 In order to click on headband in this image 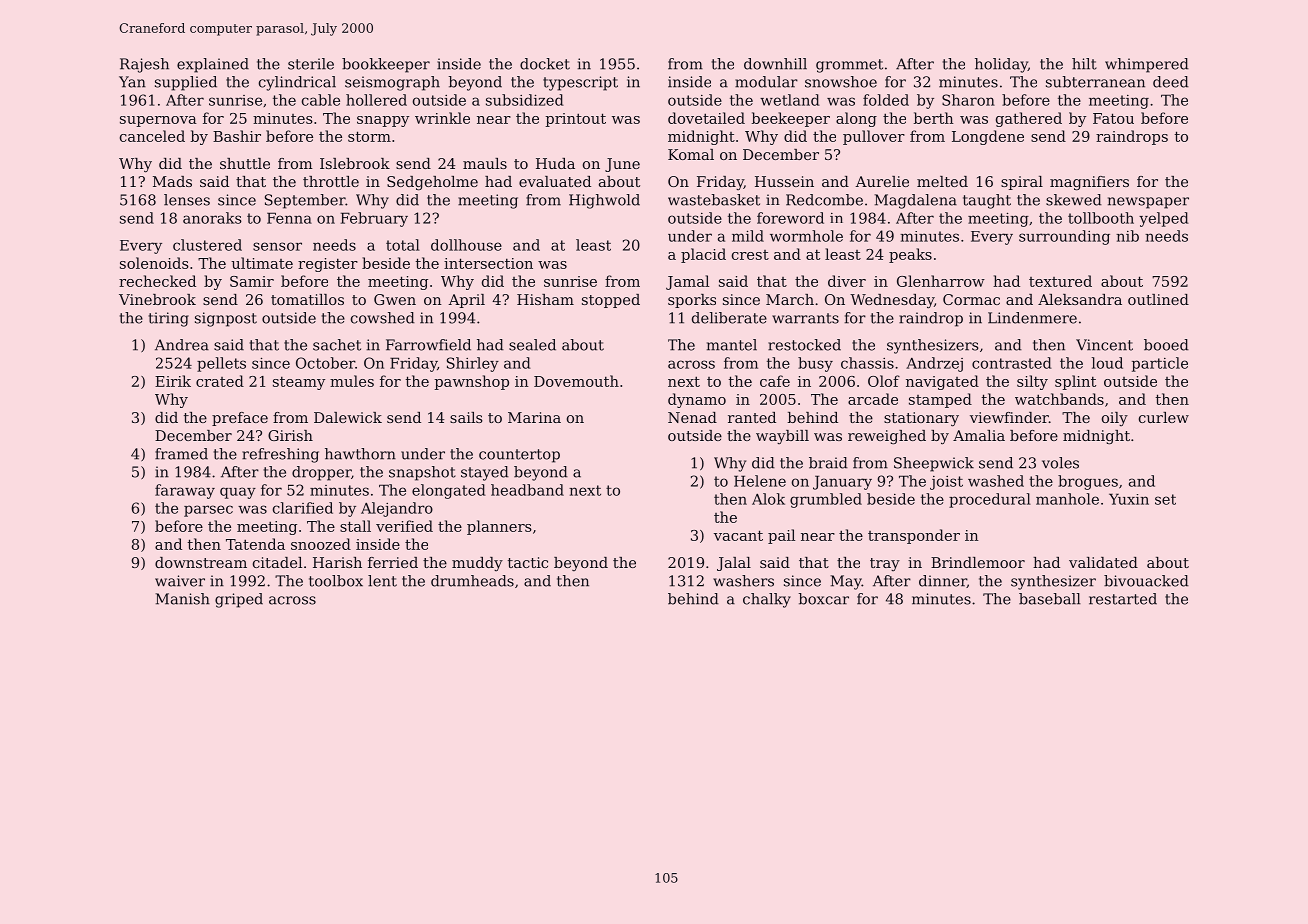, I will do `click(527, 490)`.
